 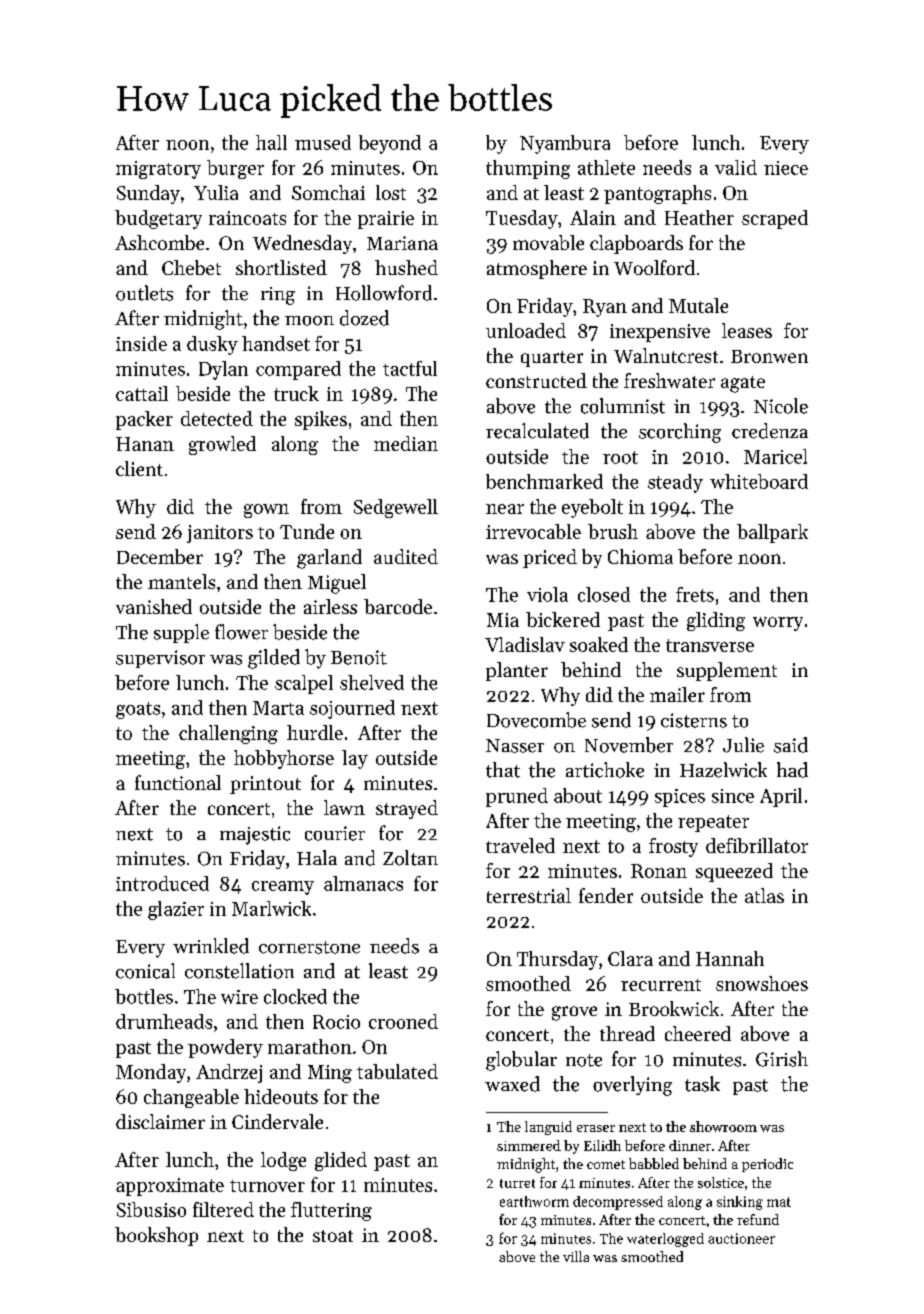 What do you see at coordinates (710, 645) in the screenshot?
I see `transverse` at bounding box center [710, 645].
